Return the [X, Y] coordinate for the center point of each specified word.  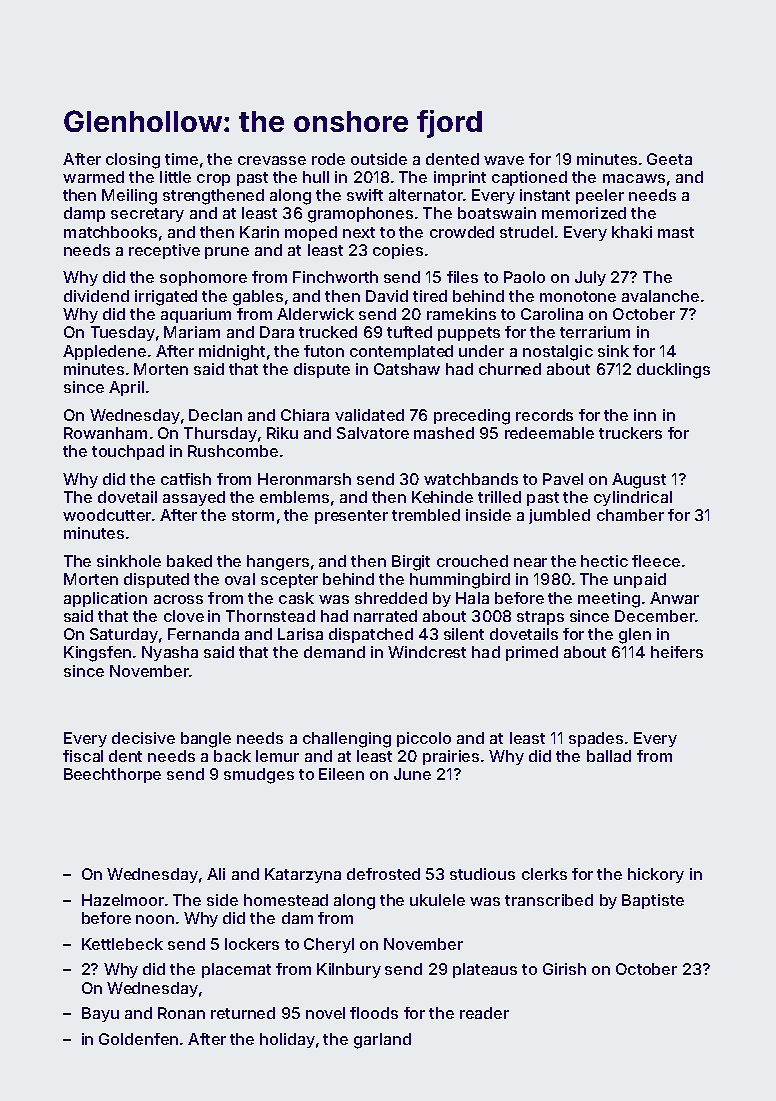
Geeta [669, 159]
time [181, 159]
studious [482, 874]
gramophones [360, 215]
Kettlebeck [122, 944]
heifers [677, 652]
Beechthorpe [112, 775]
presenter [351, 517]
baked [189, 561]
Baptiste [653, 901]
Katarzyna [303, 875]
